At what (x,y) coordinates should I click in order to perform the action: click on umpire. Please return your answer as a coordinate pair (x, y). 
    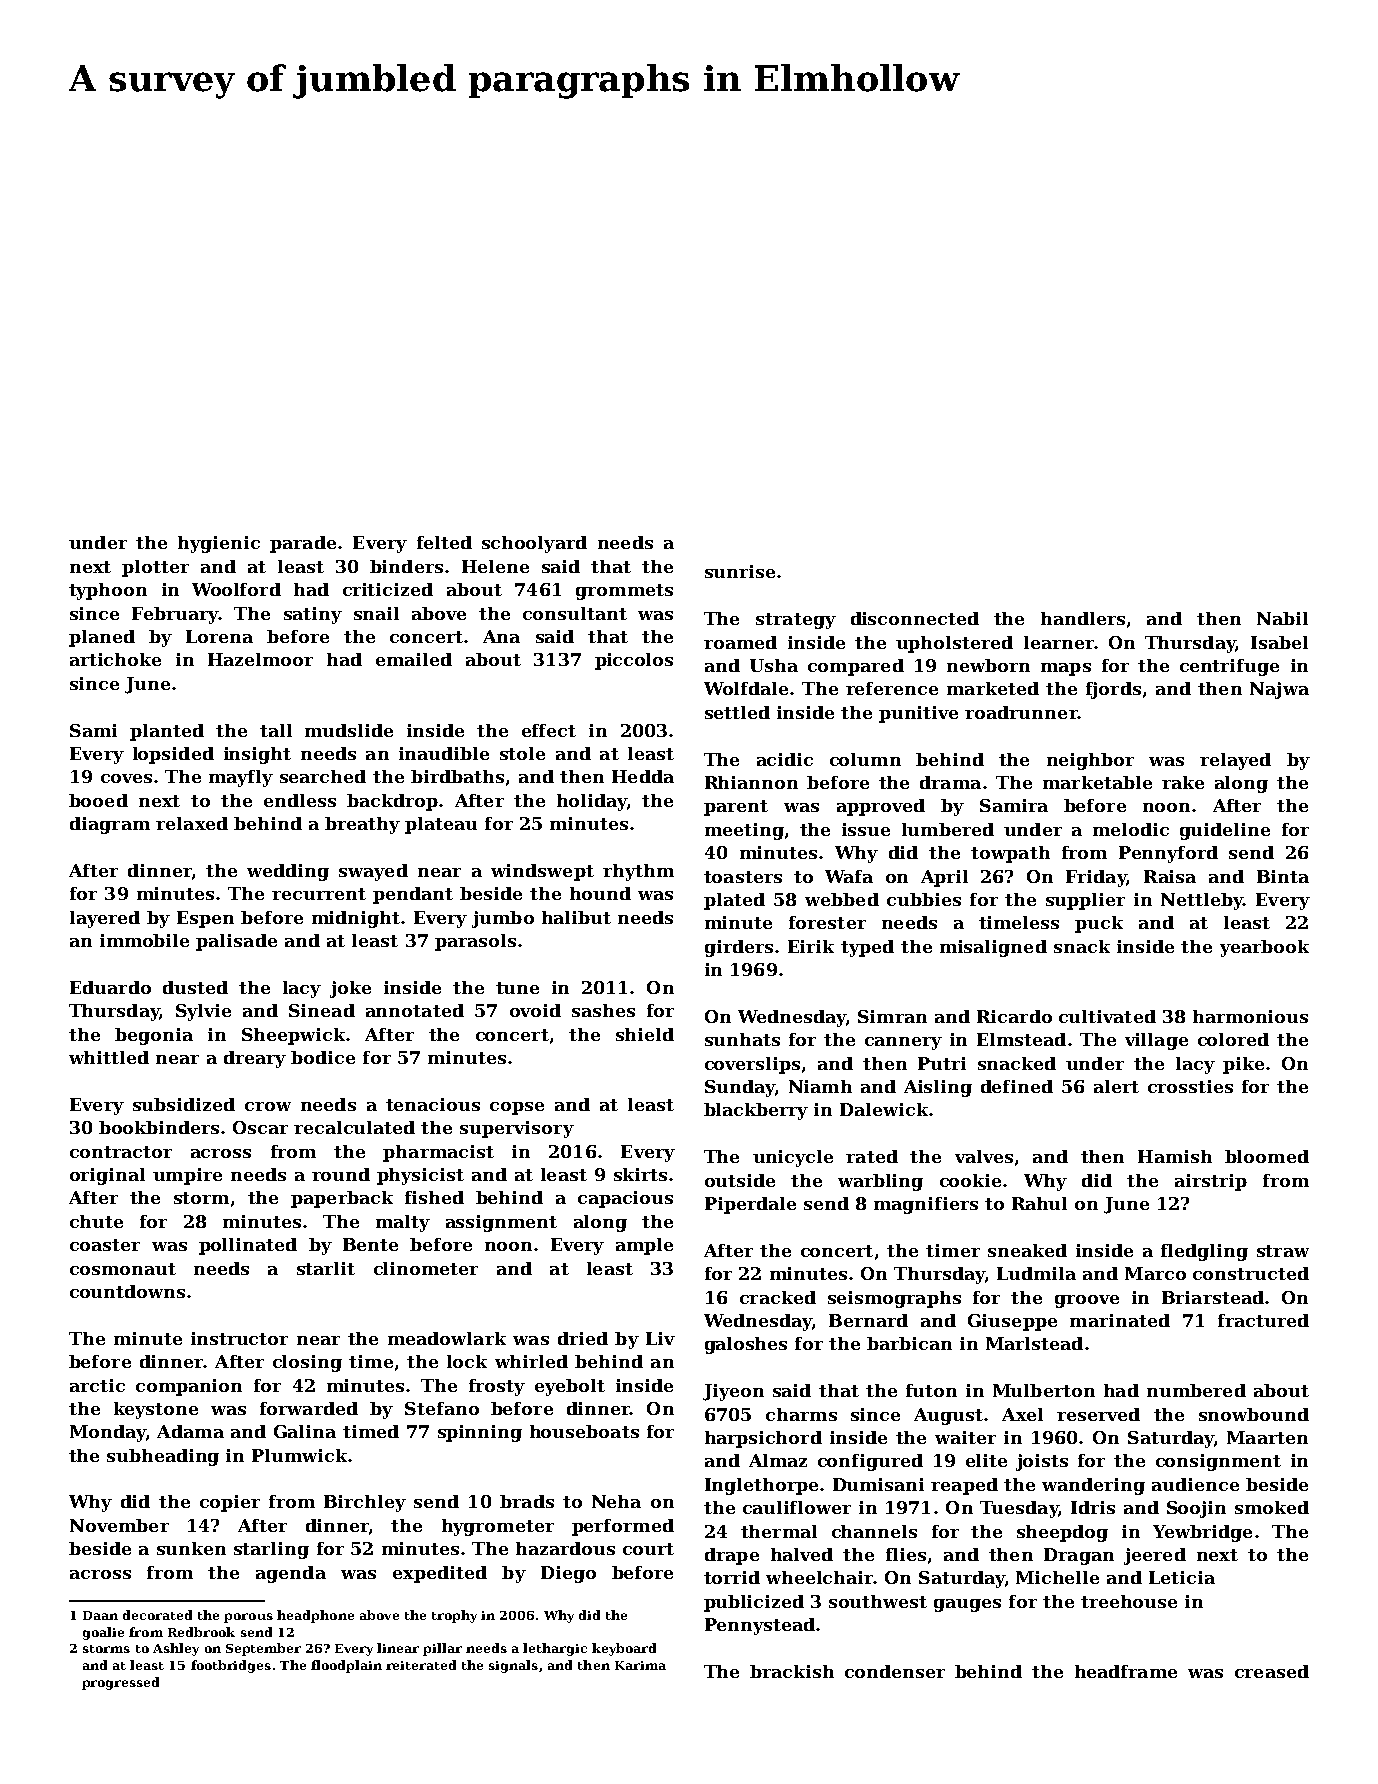
    Looking at the image, I should click on (187, 1176).
